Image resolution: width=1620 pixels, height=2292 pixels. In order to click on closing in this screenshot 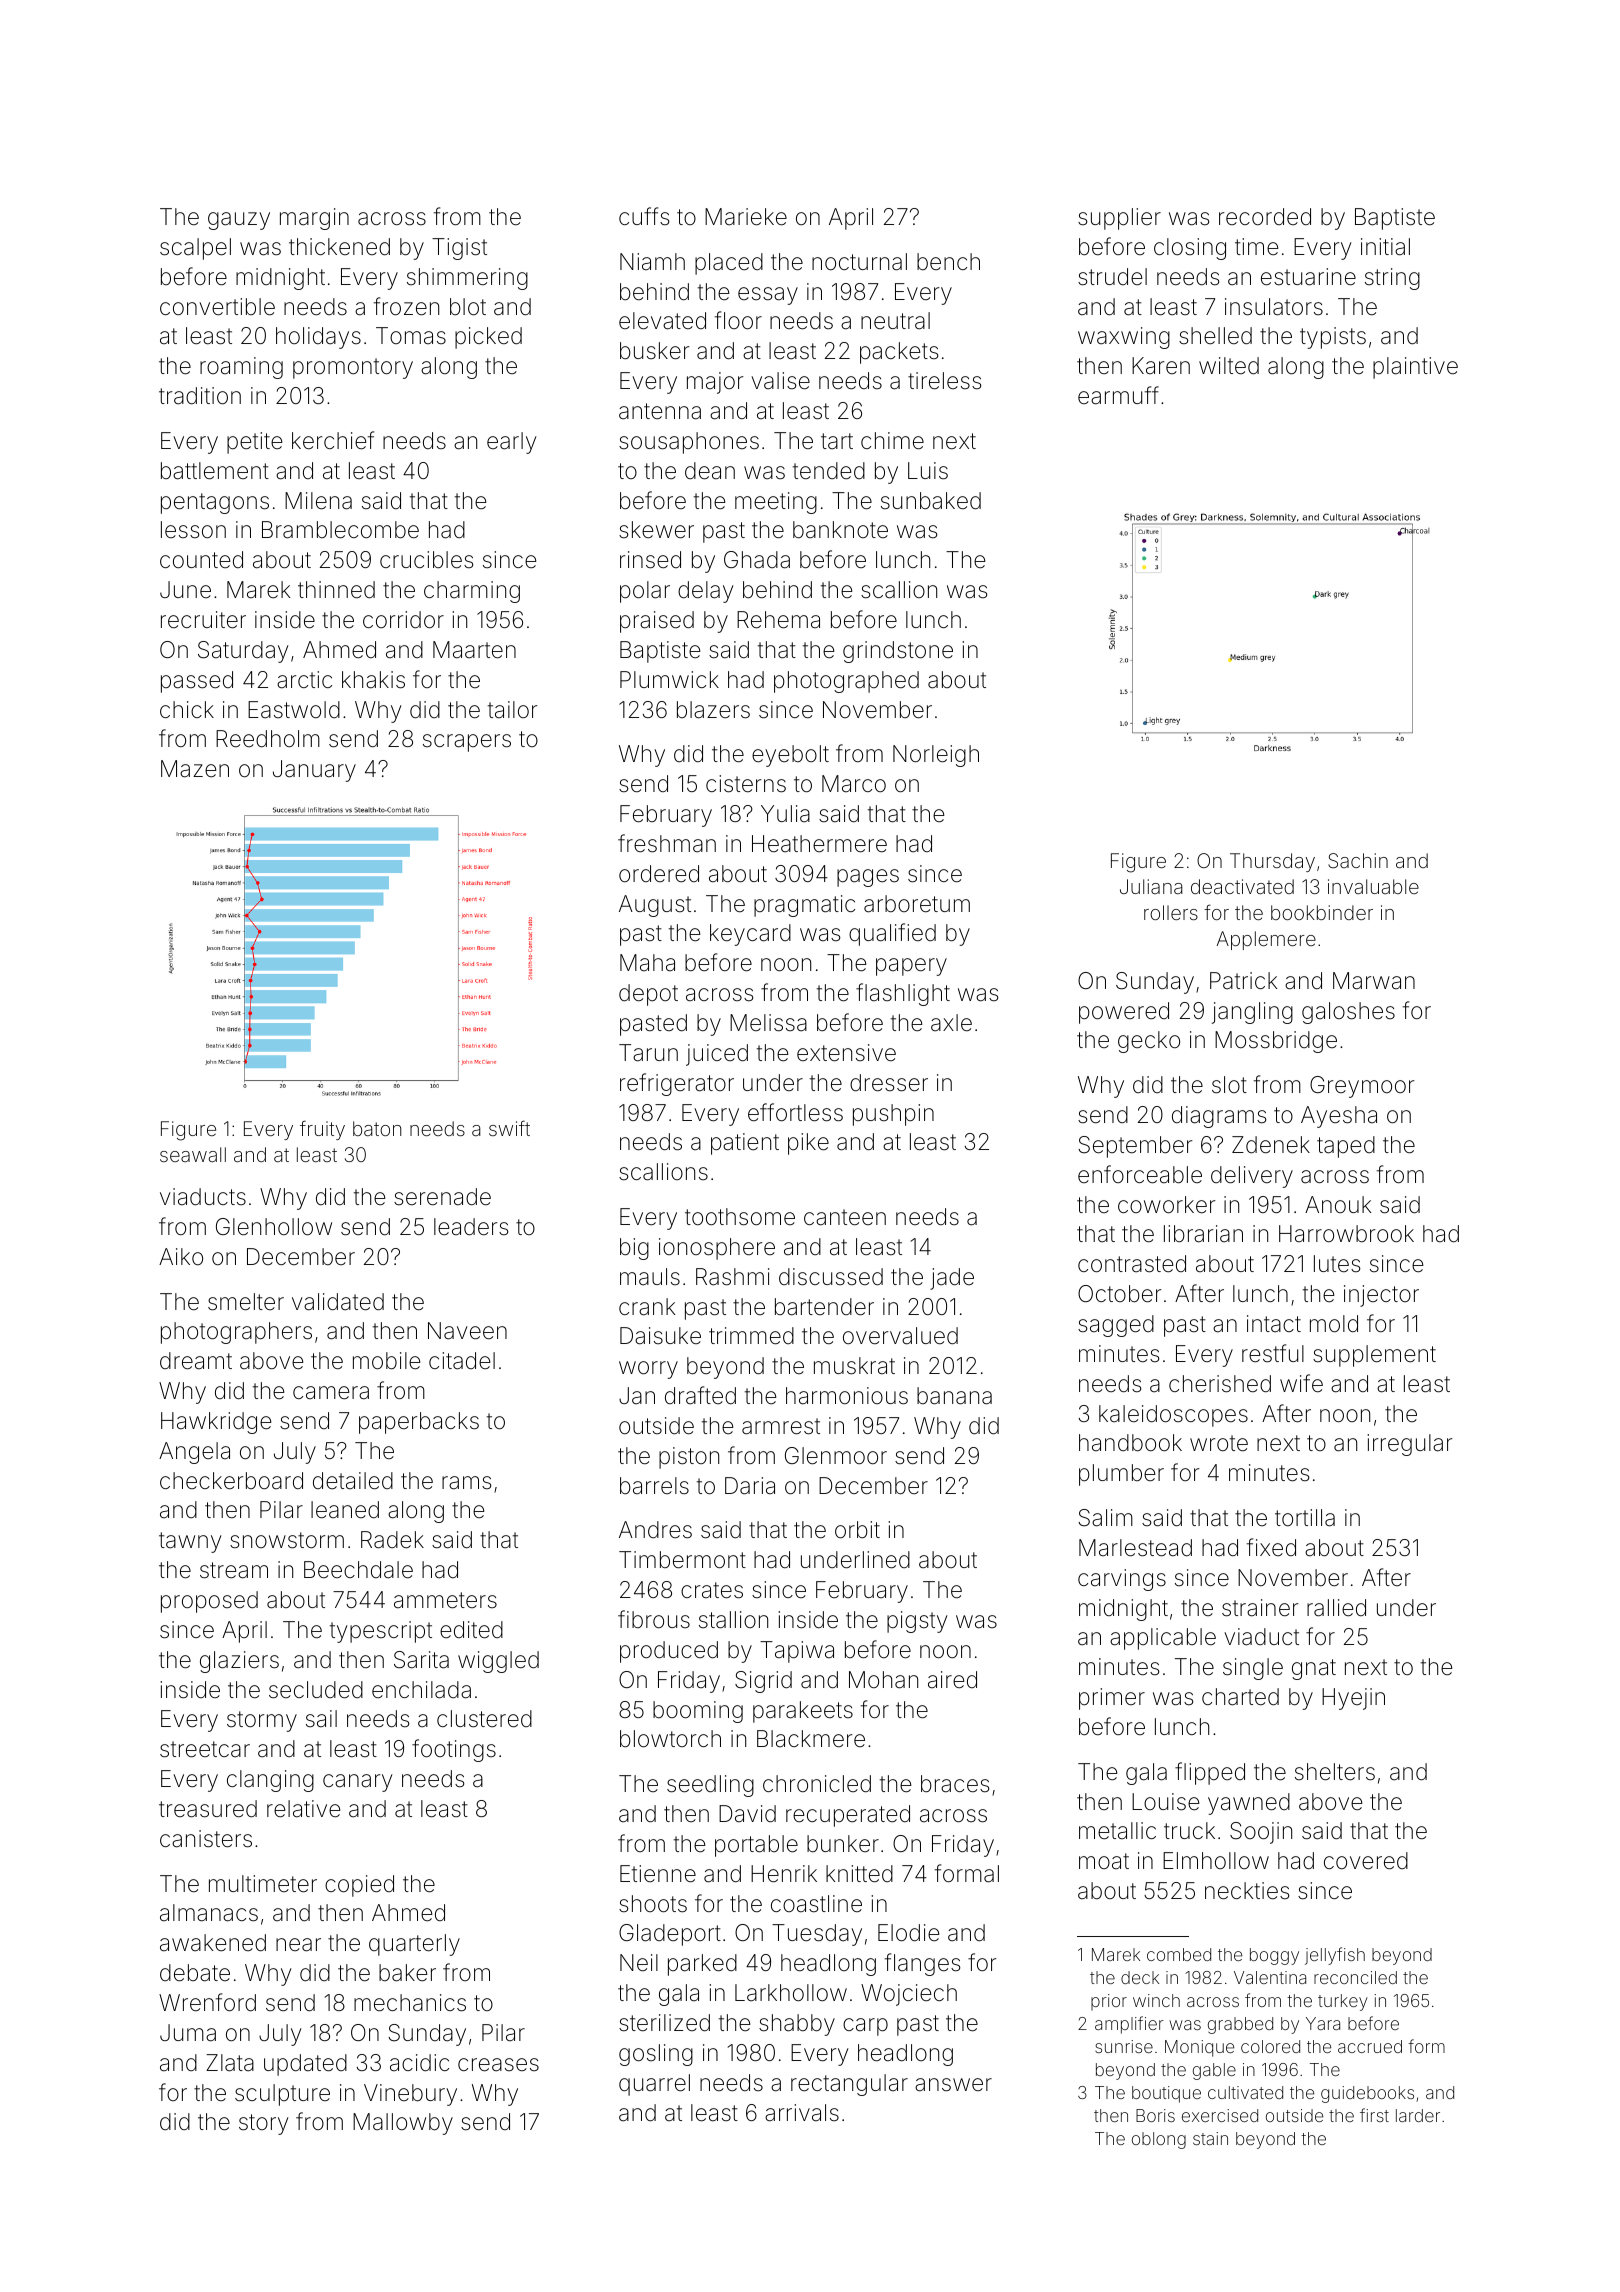, I will do `click(1190, 249)`.
